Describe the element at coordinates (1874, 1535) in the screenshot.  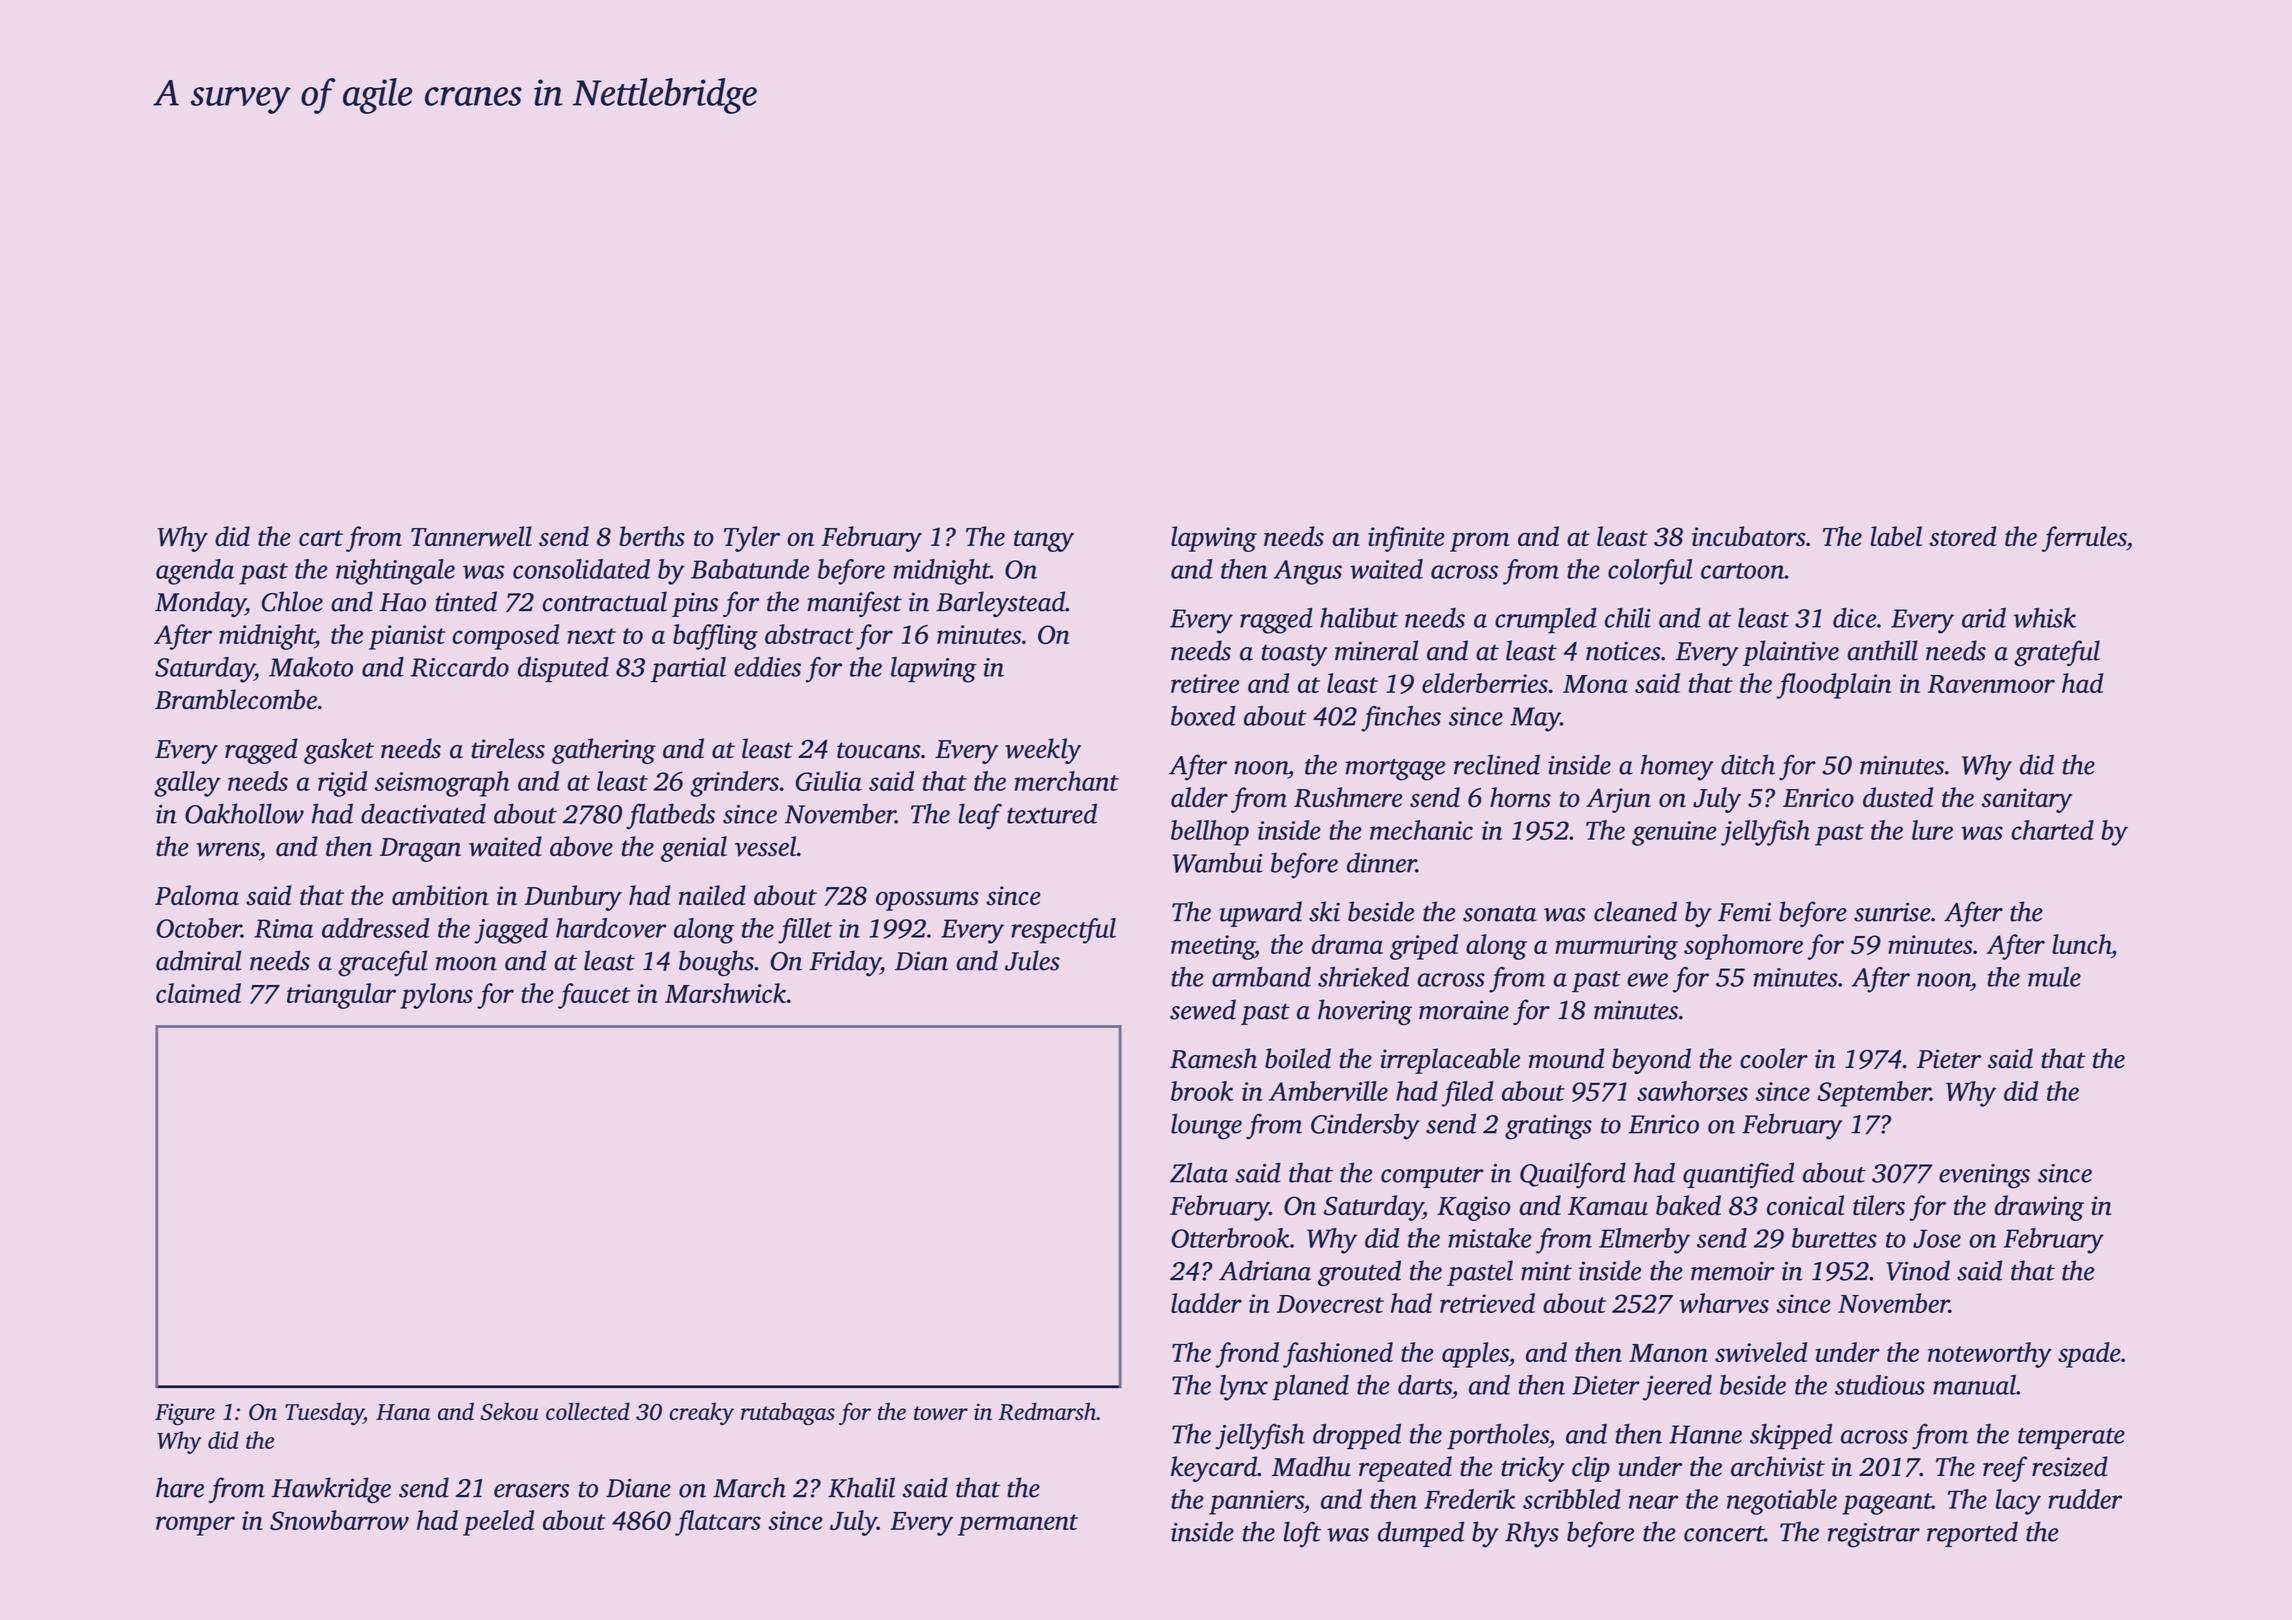
I see `registrar` at that location.
